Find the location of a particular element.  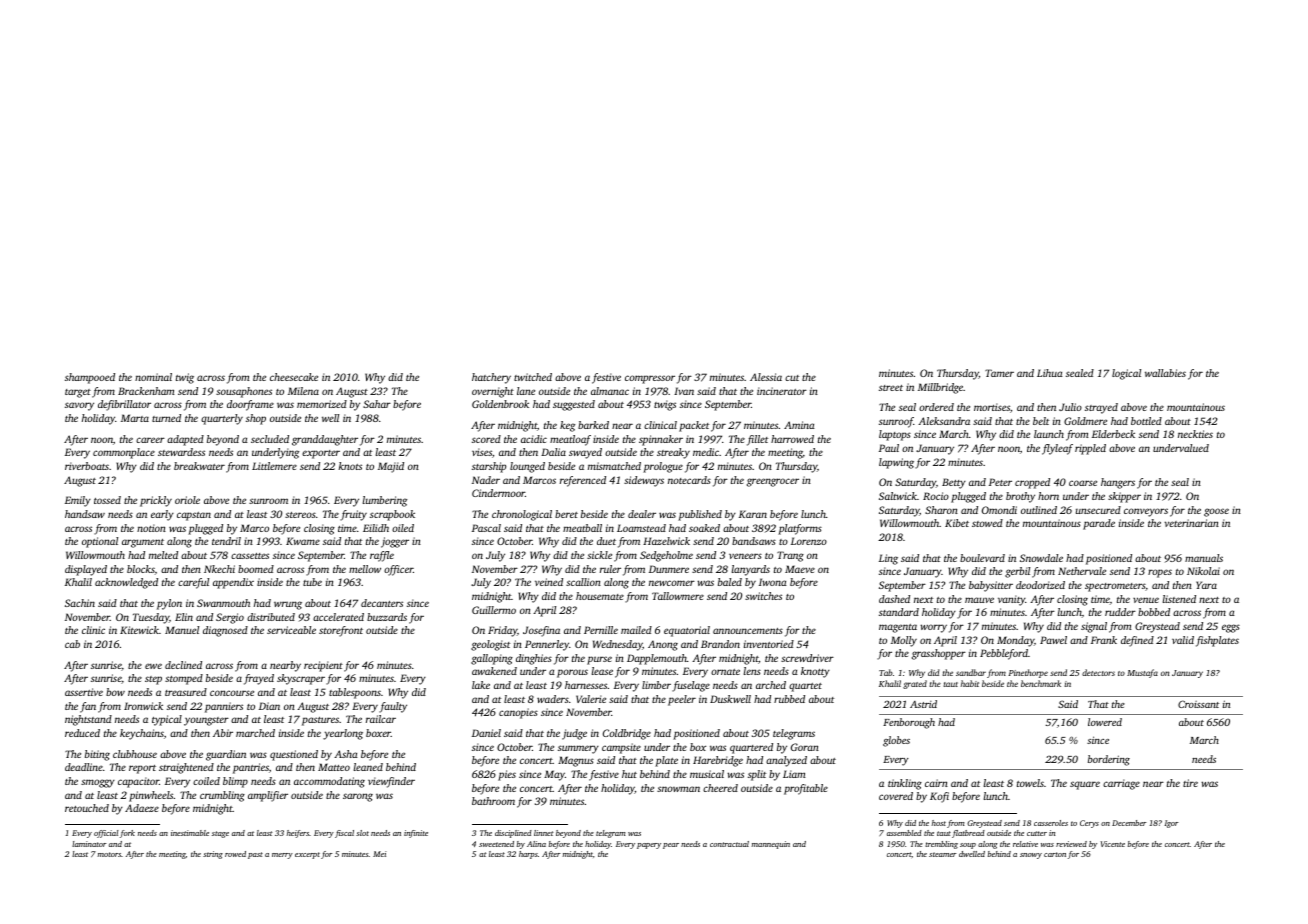

bathroom is located at coordinates (493, 801).
